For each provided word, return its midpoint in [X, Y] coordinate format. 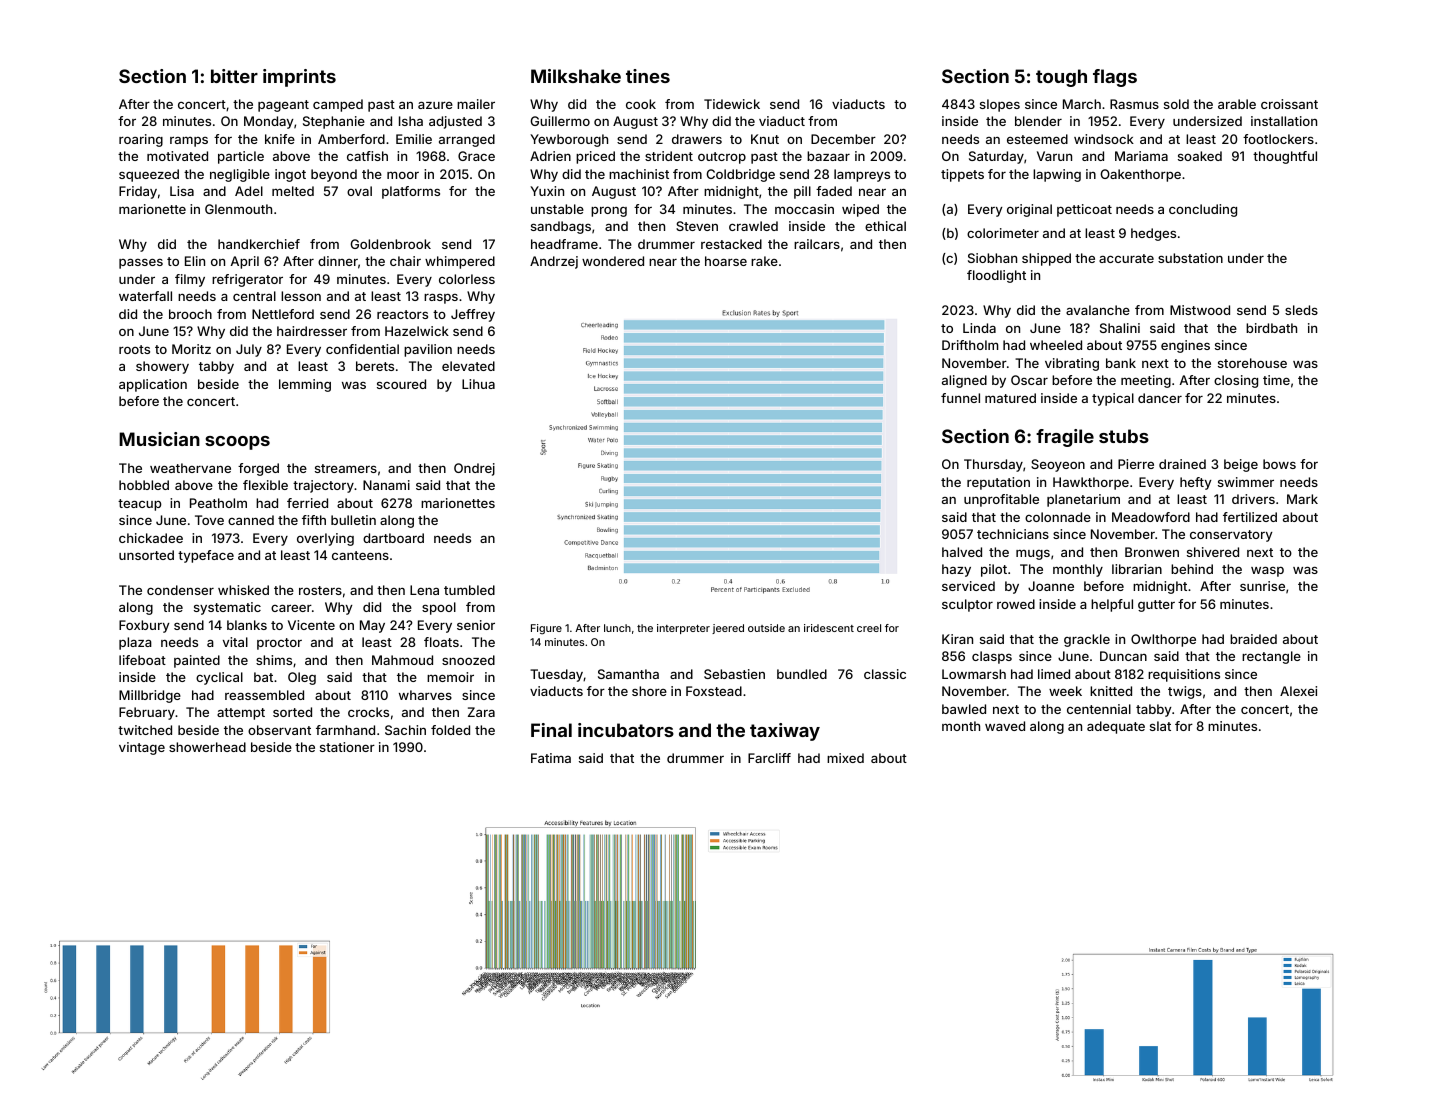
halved [962, 552]
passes [141, 263]
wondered [613, 261]
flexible [265, 485]
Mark [1302, 499]
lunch [617, 628]
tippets [962, 175]
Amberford [351, 139]
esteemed [1037, 139]
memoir [450, 677]
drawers [697, 139]
